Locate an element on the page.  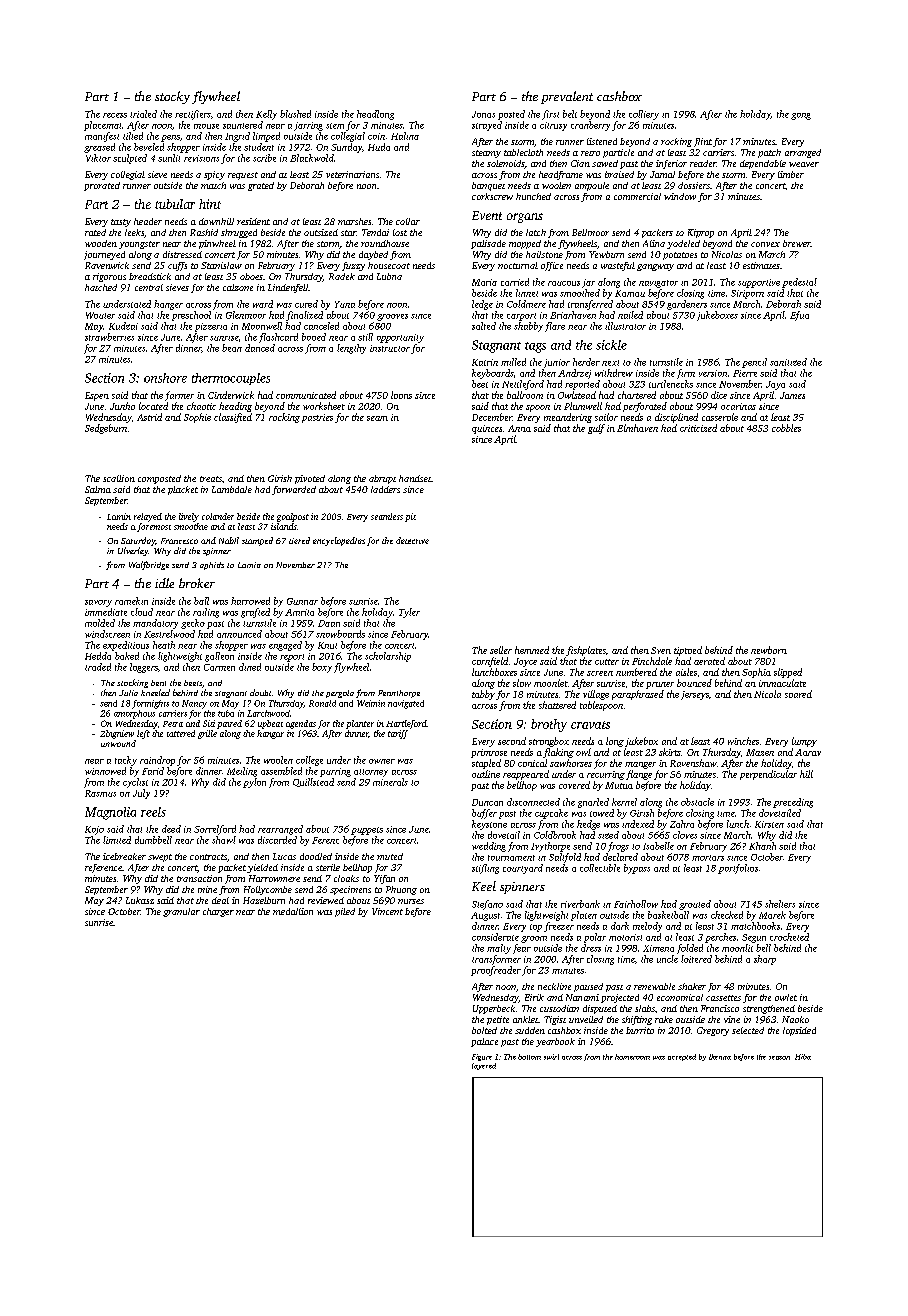
Jonas is located at coordinates (483, 114).
